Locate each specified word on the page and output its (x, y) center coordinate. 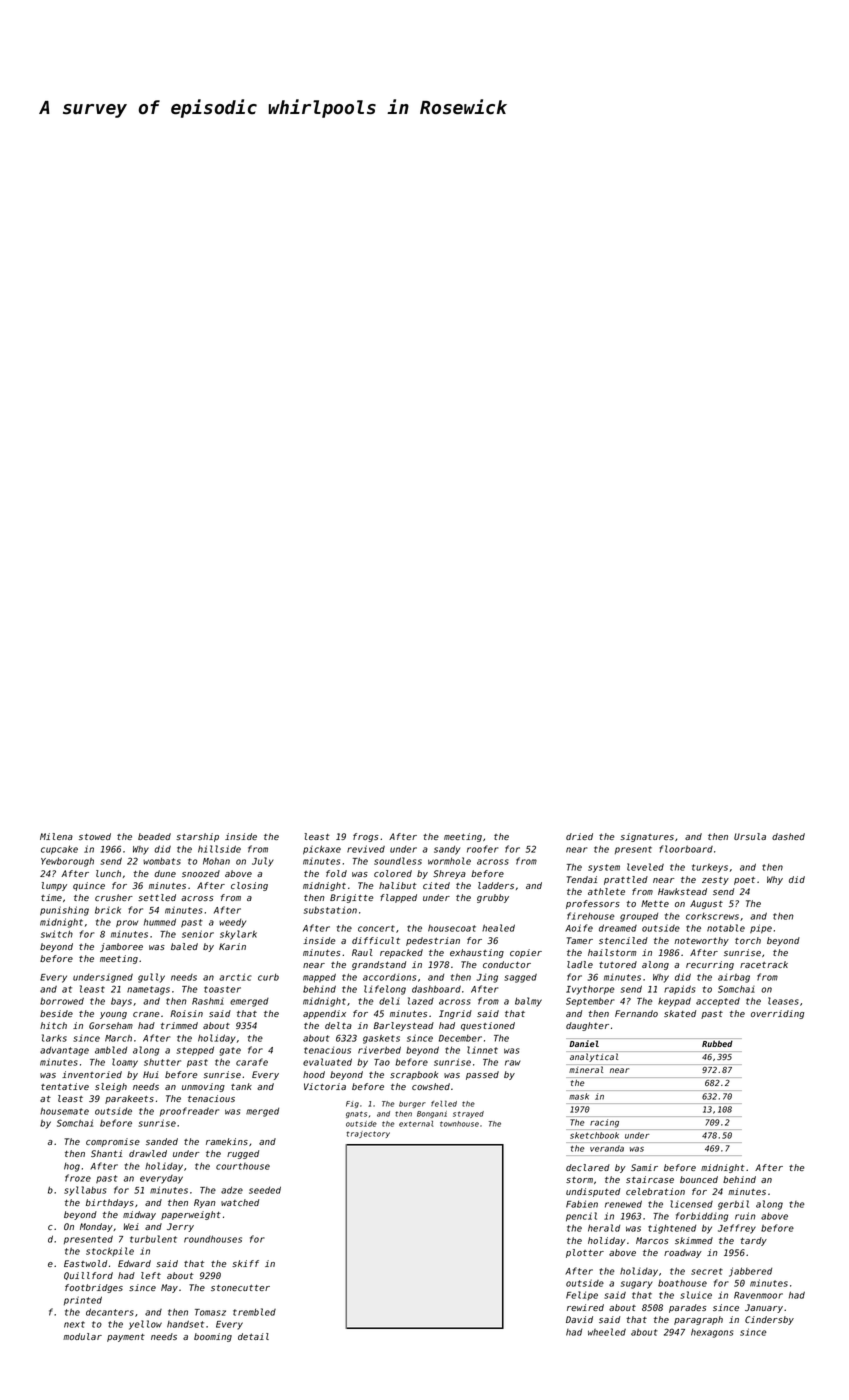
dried (579, 836)
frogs (365, 837)
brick (108, 910)
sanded (162, 1141)
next (74, 1324)
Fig (352, 1104)
